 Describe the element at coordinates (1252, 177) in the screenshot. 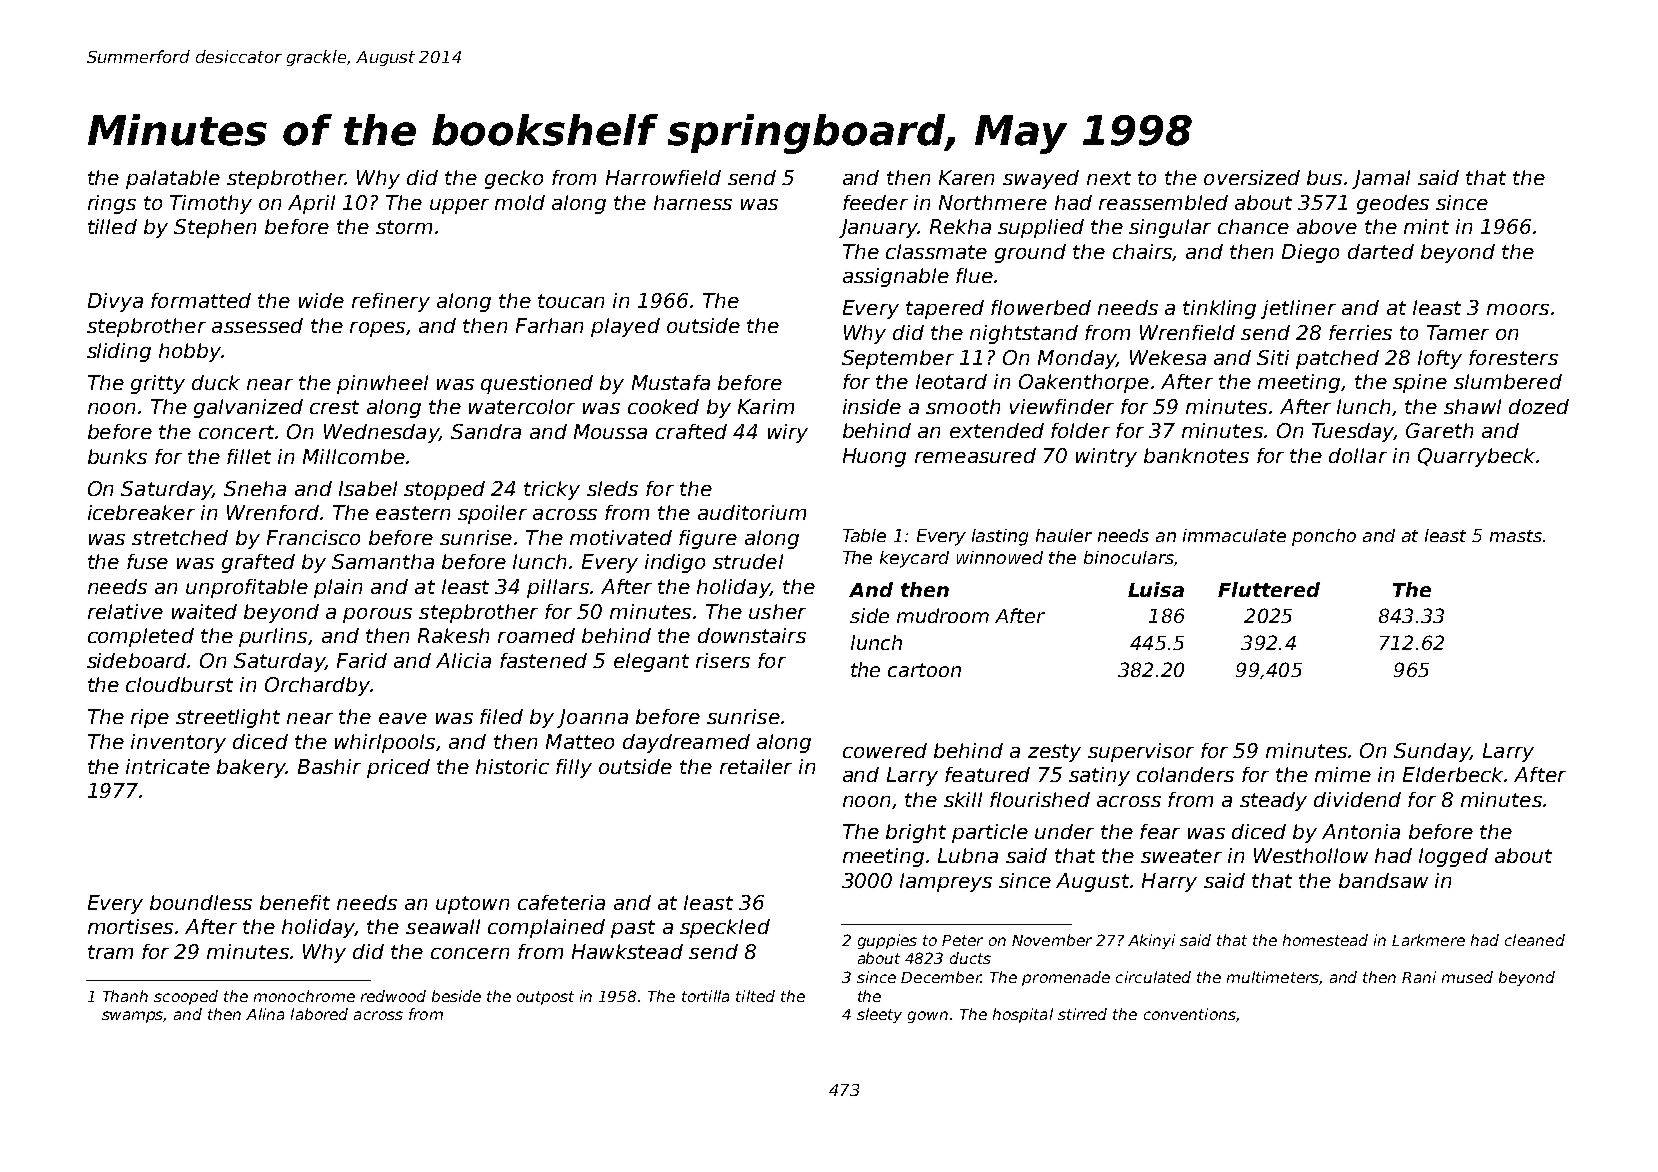

I see `oversized` at that location.
